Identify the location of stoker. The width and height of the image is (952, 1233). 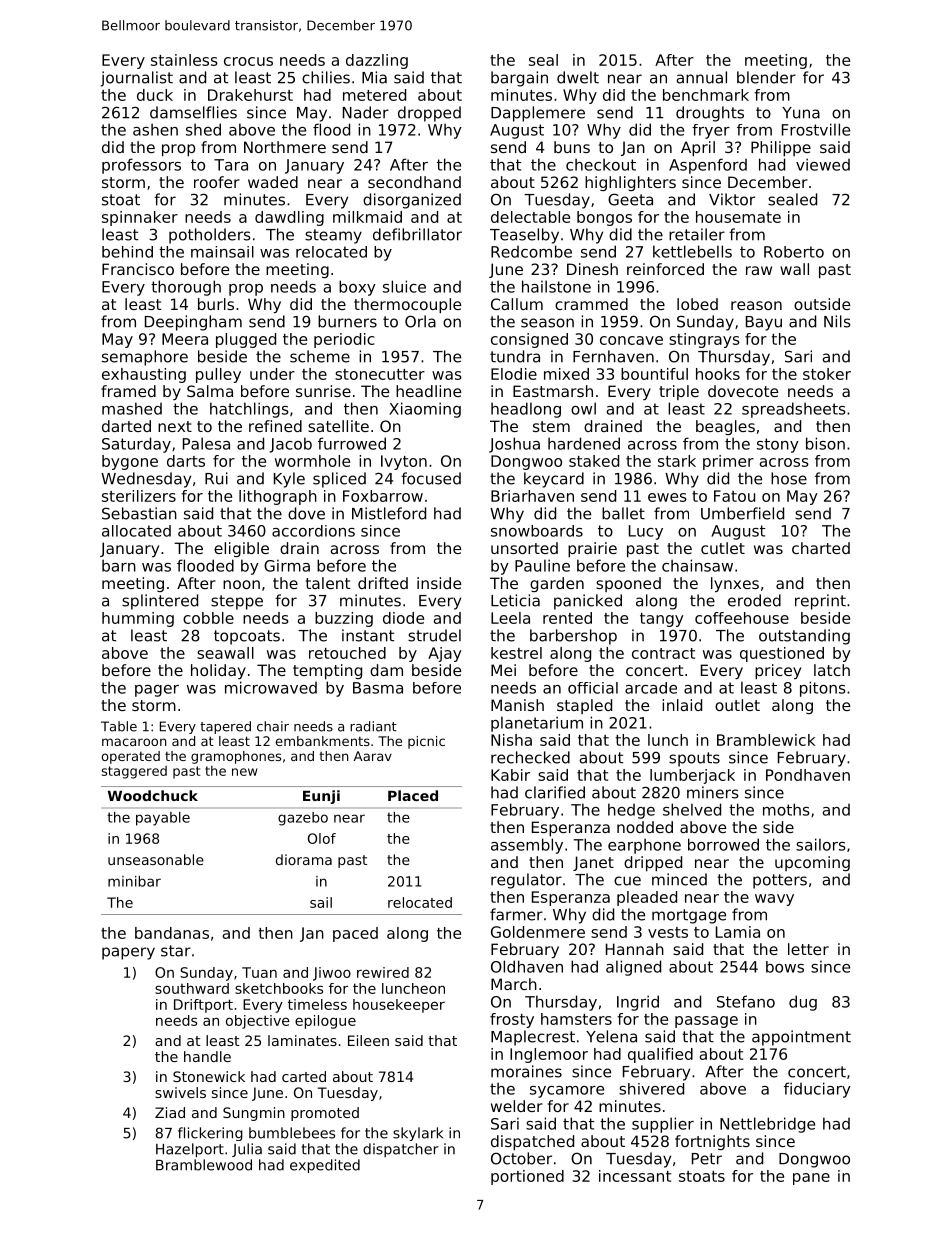
(827, 374).
